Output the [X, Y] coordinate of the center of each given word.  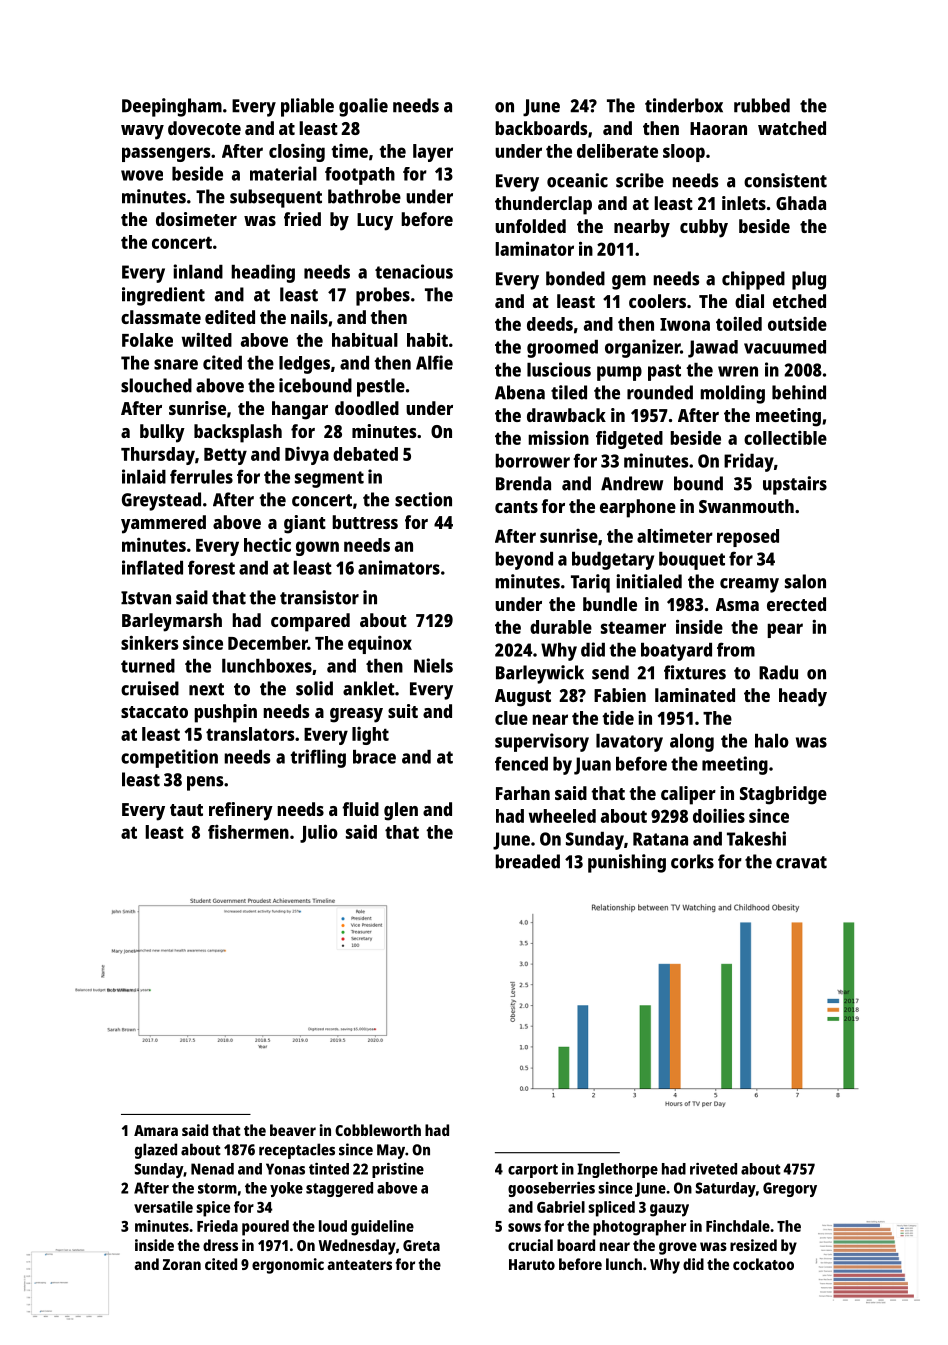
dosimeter [196, 219]
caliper [688, 795]
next [206, 689]
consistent [785, 180]
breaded [527, 861]
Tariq [590, 583]
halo [772, 741]
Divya [307, 456]
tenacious [414, 271]
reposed [748, 538]
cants [516, 507]
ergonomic [288, 1266]
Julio [319, 834]
